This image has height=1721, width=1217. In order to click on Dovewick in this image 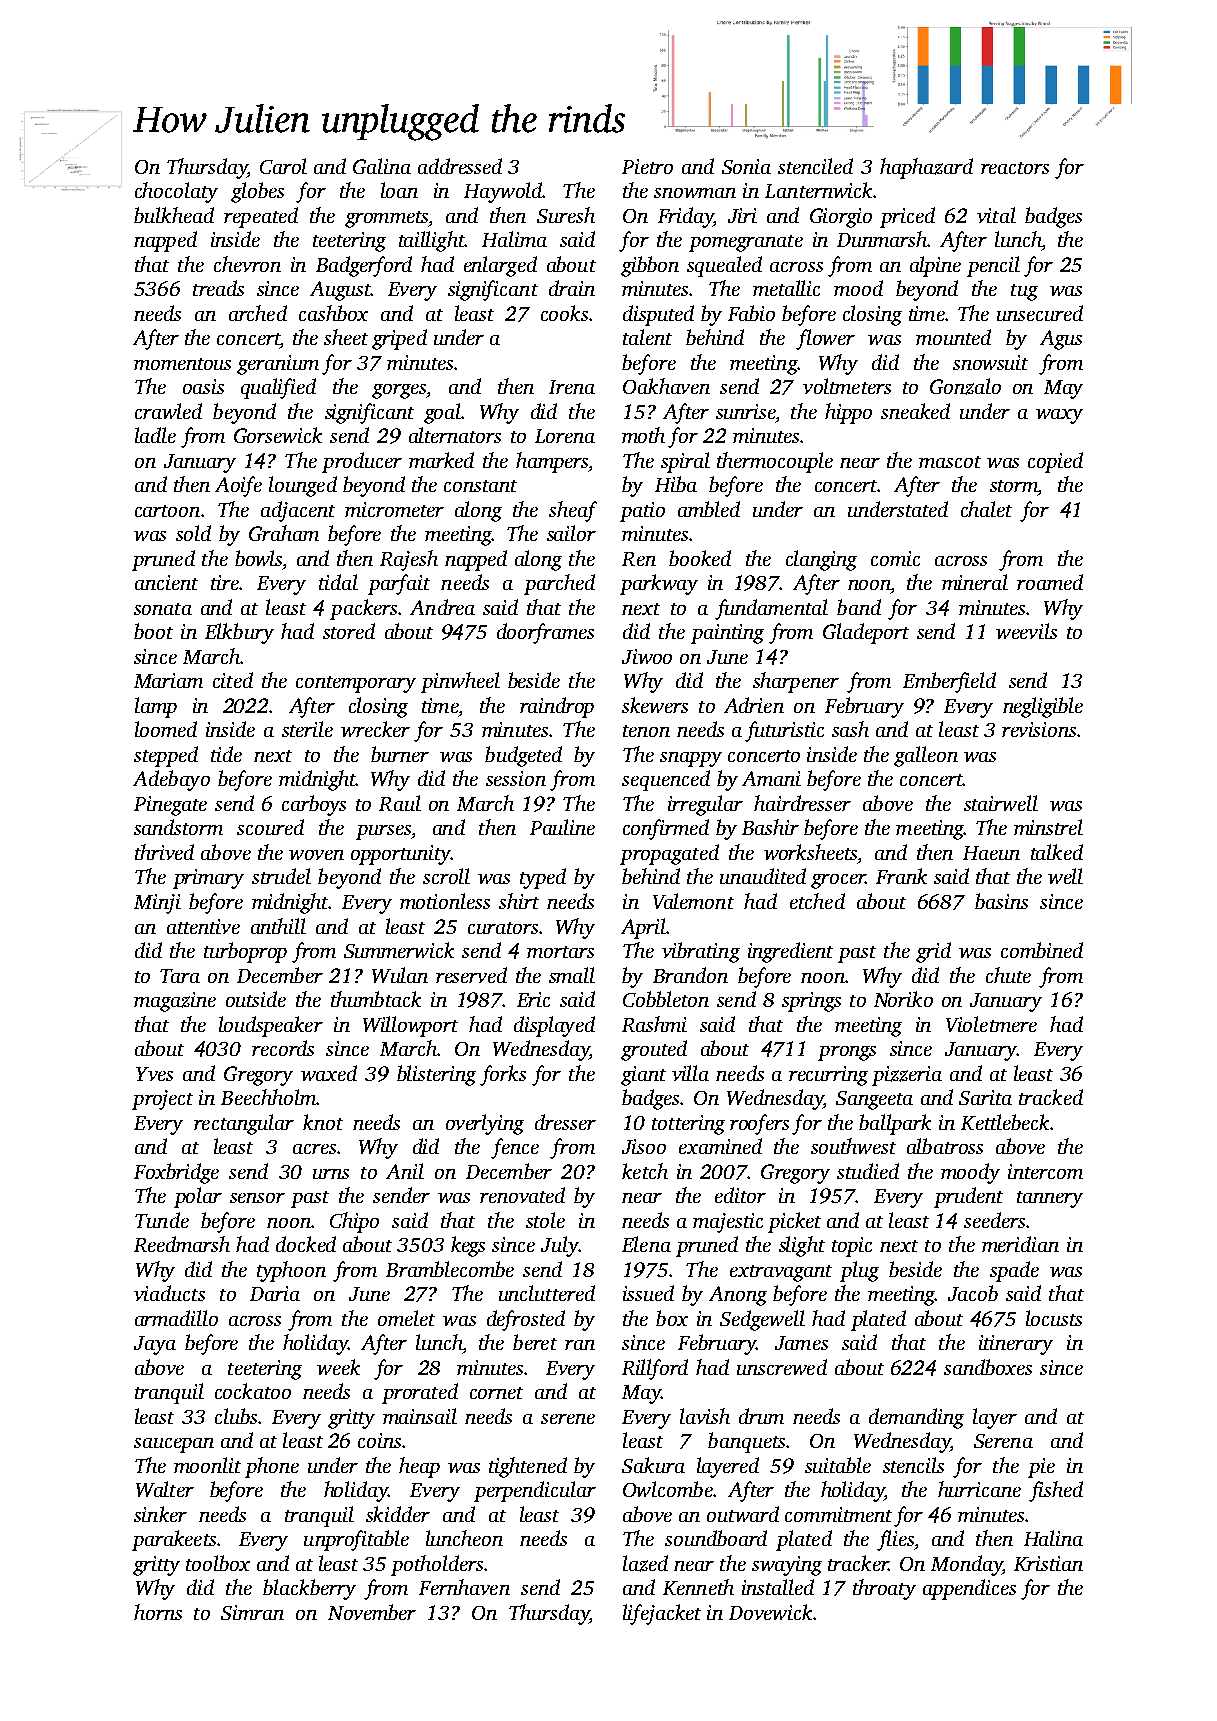, I will do `click(770, 1612)`.
